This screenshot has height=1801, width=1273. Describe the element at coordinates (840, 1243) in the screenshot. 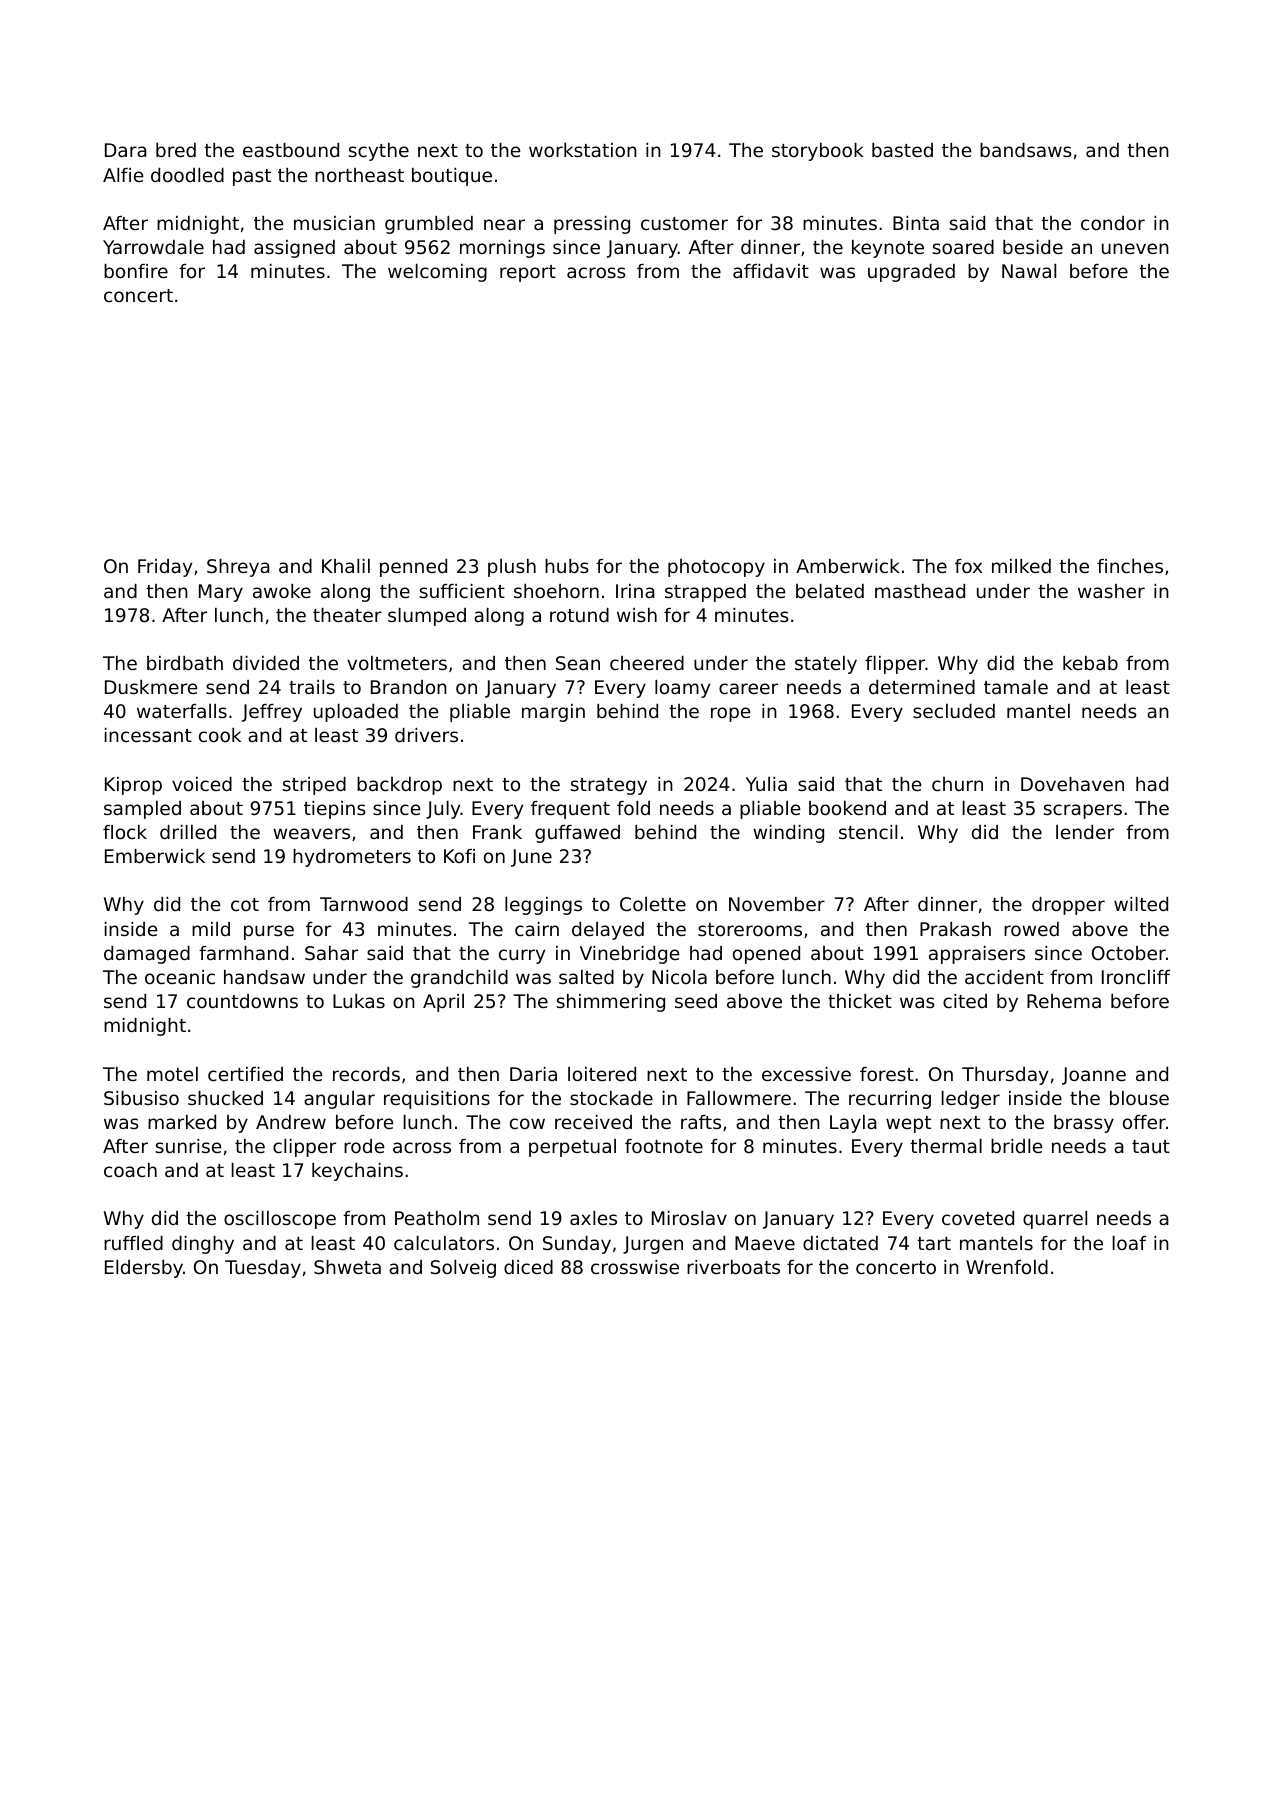

I see `dictated` at that location.
